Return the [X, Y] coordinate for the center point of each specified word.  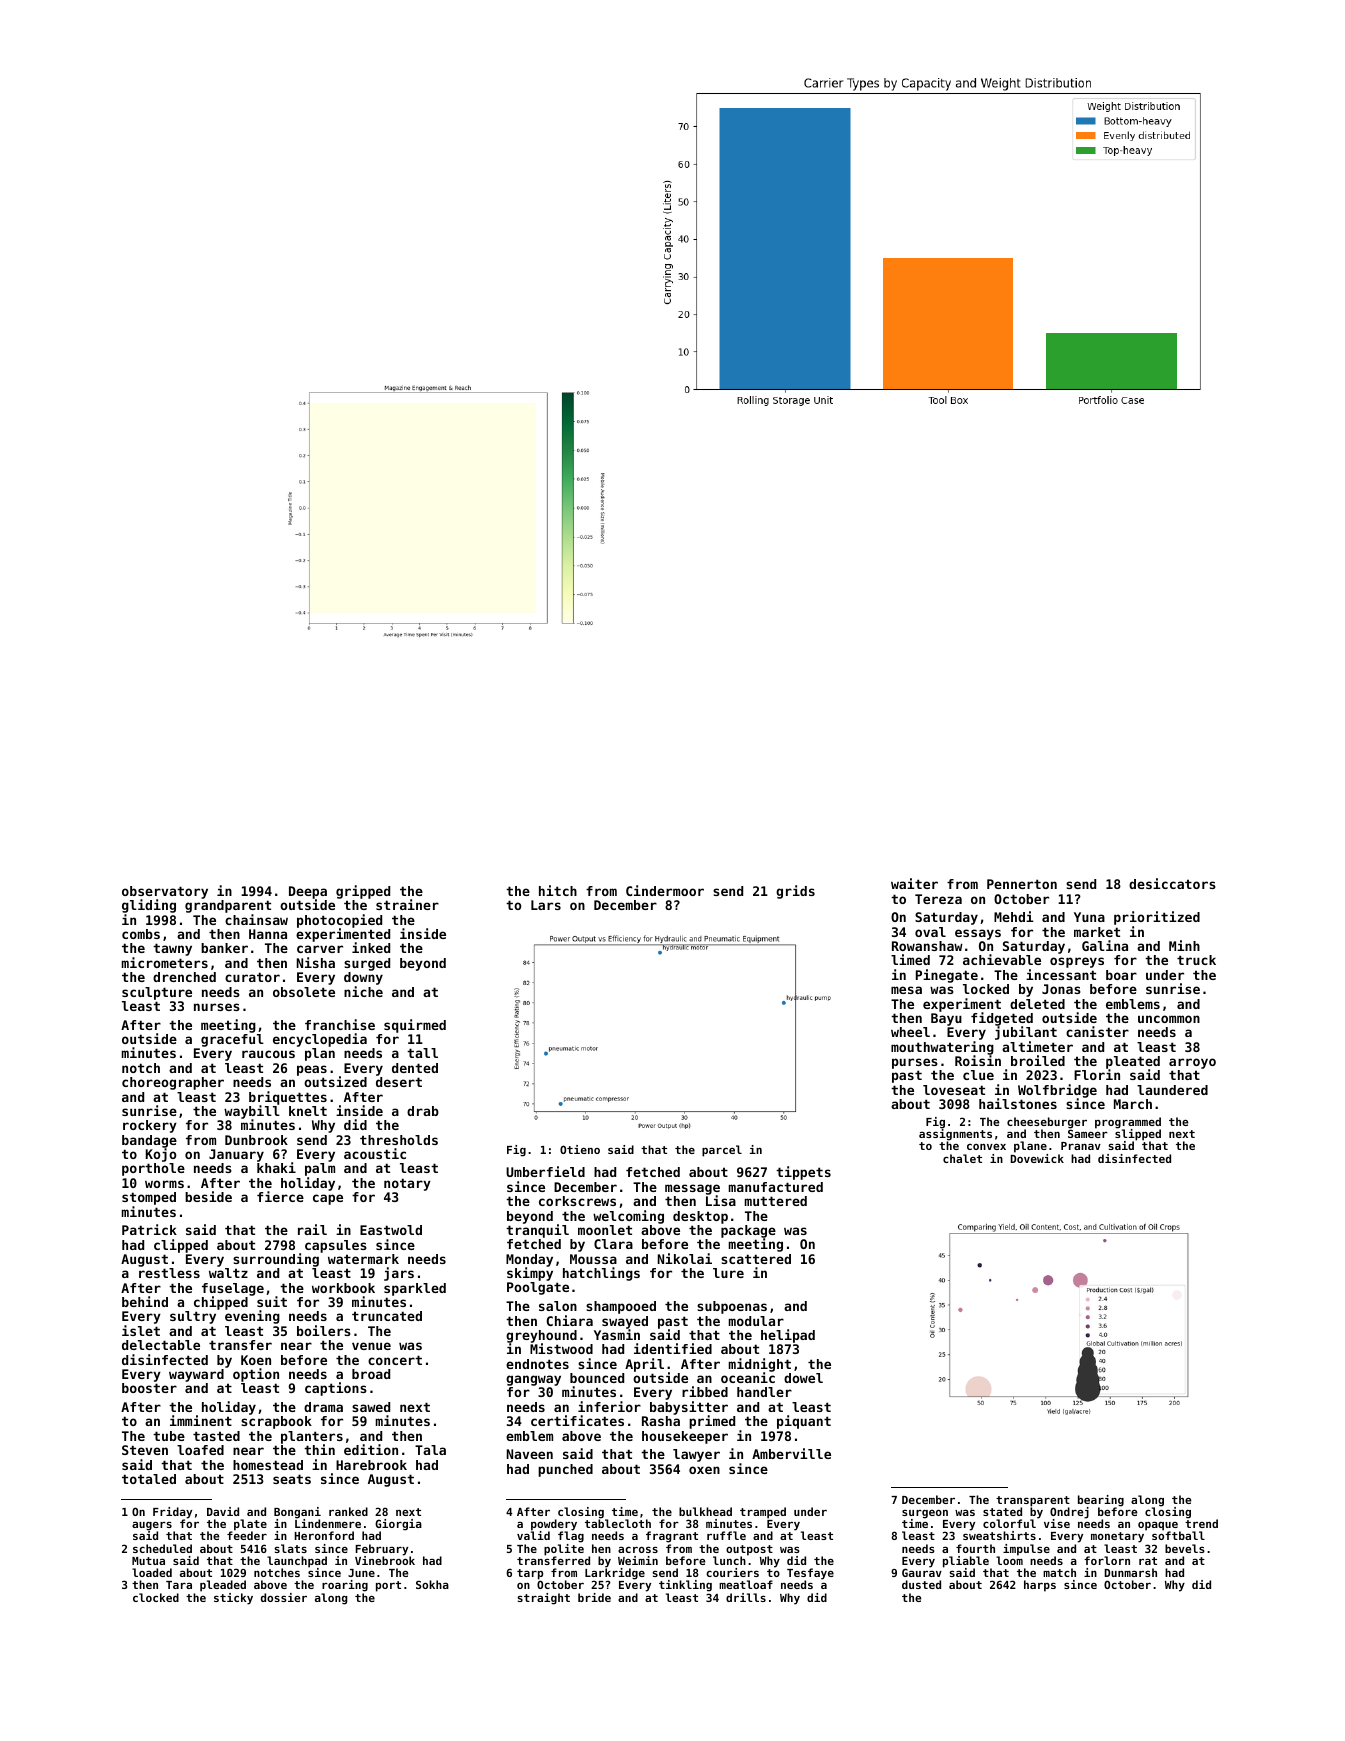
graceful [232, 1040]
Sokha [432, 1584]
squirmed [415, 1026]
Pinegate [947, 976]
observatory [165, 893]
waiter [914, 883]
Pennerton [1022, 884]
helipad [788, 1336]
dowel [803, 1378]
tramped [763, 1513]
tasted [216, 1436]
